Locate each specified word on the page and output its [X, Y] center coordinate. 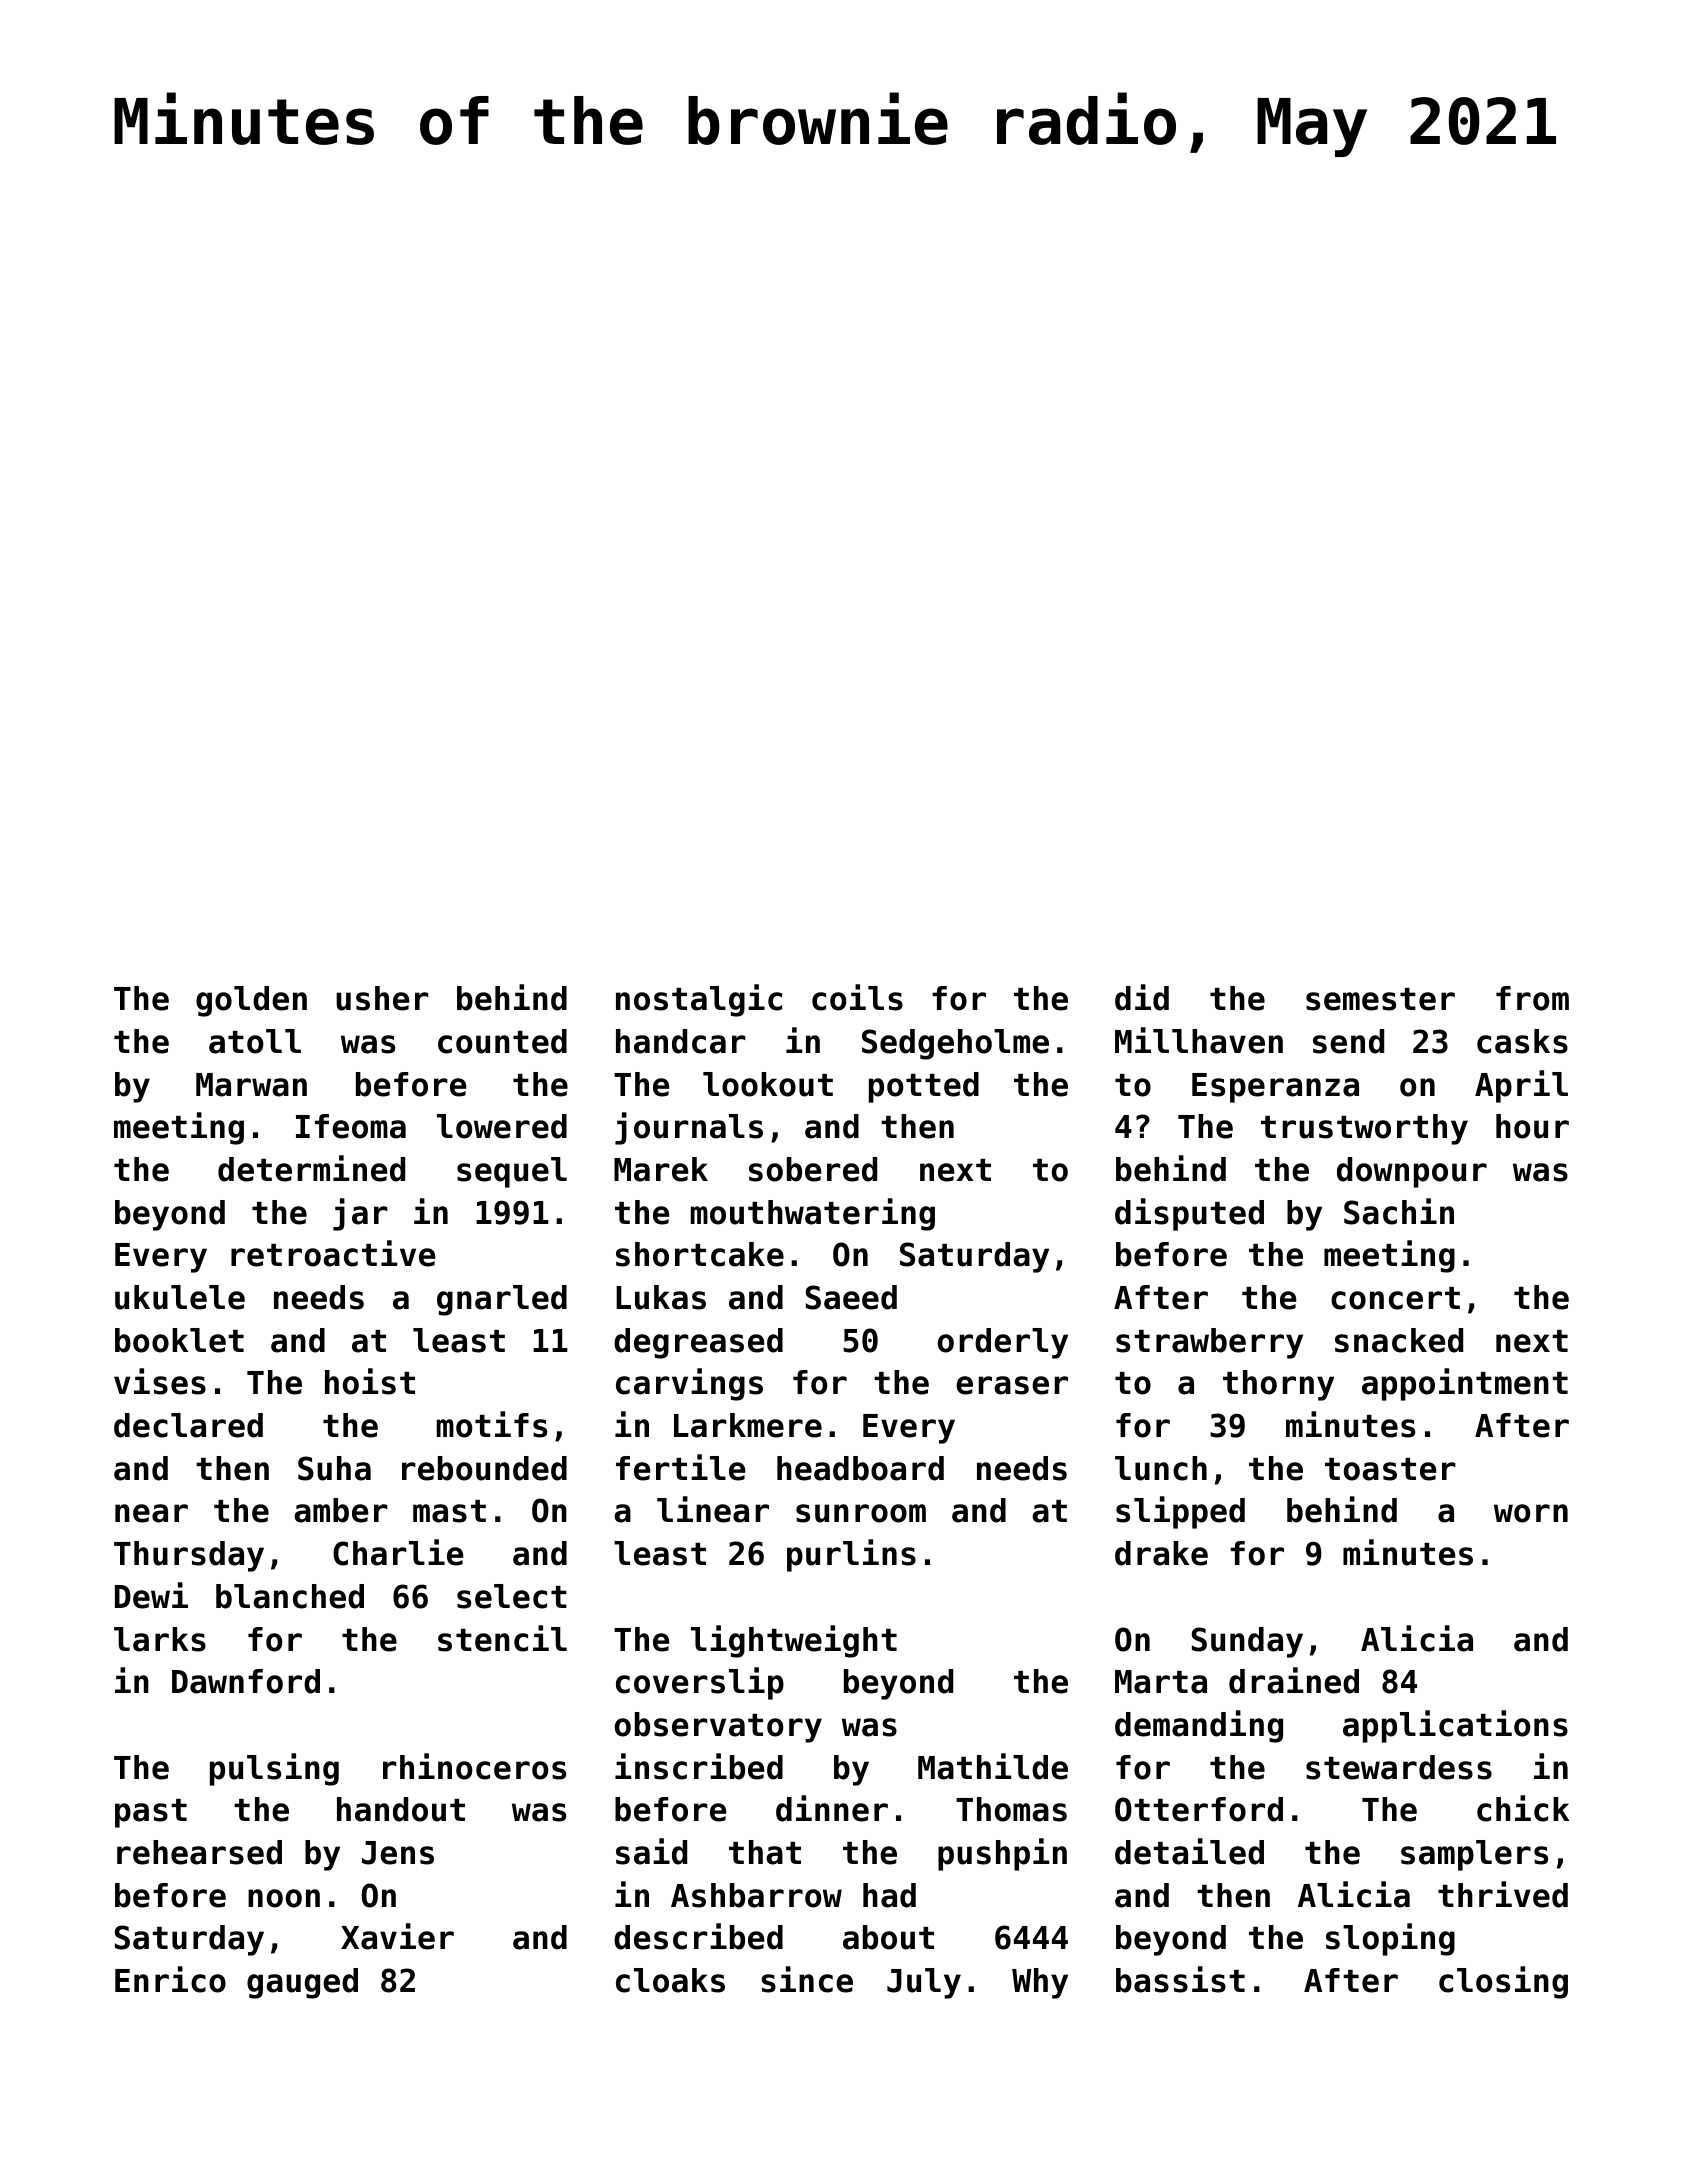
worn [1531, 1513]
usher [382, 998]
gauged [302, 1983]
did [1142, 997]
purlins [851, 1555]
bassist [1180, 1979]
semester [1380, 999]
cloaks [670, 1980]
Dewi [151, 1595]
